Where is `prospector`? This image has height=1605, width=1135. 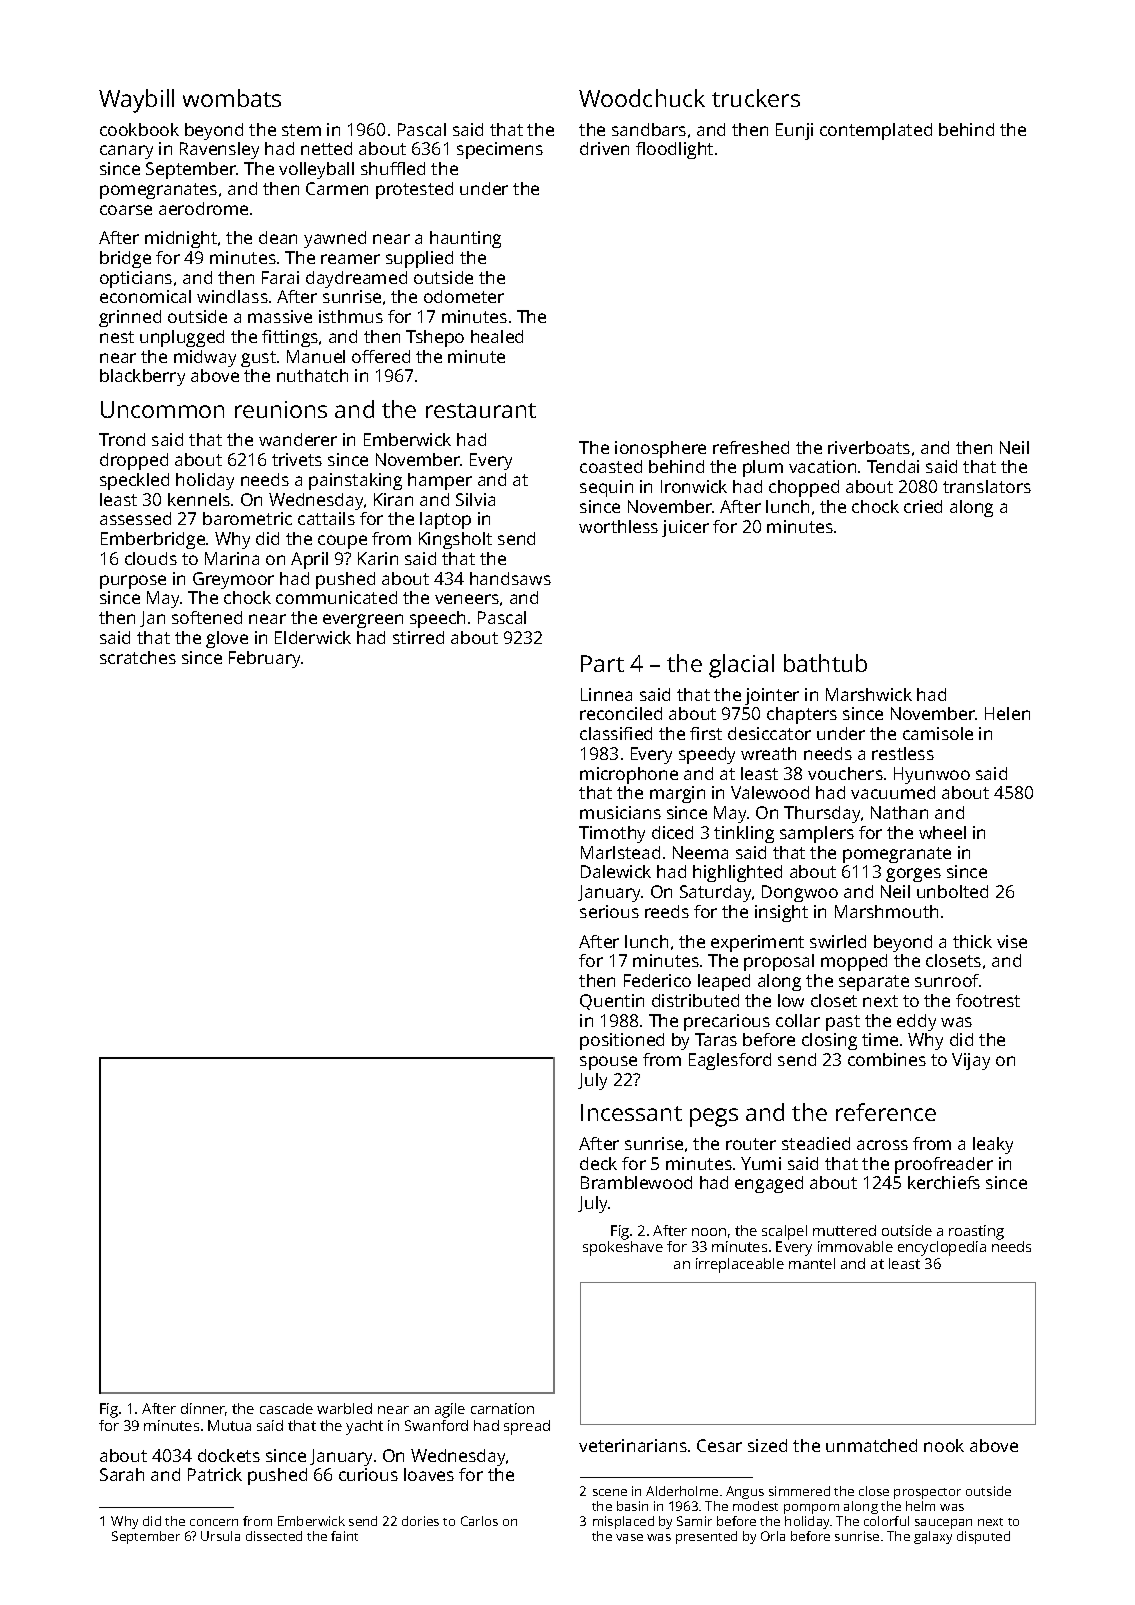 prospector is located at coordinates (927, 1493).
